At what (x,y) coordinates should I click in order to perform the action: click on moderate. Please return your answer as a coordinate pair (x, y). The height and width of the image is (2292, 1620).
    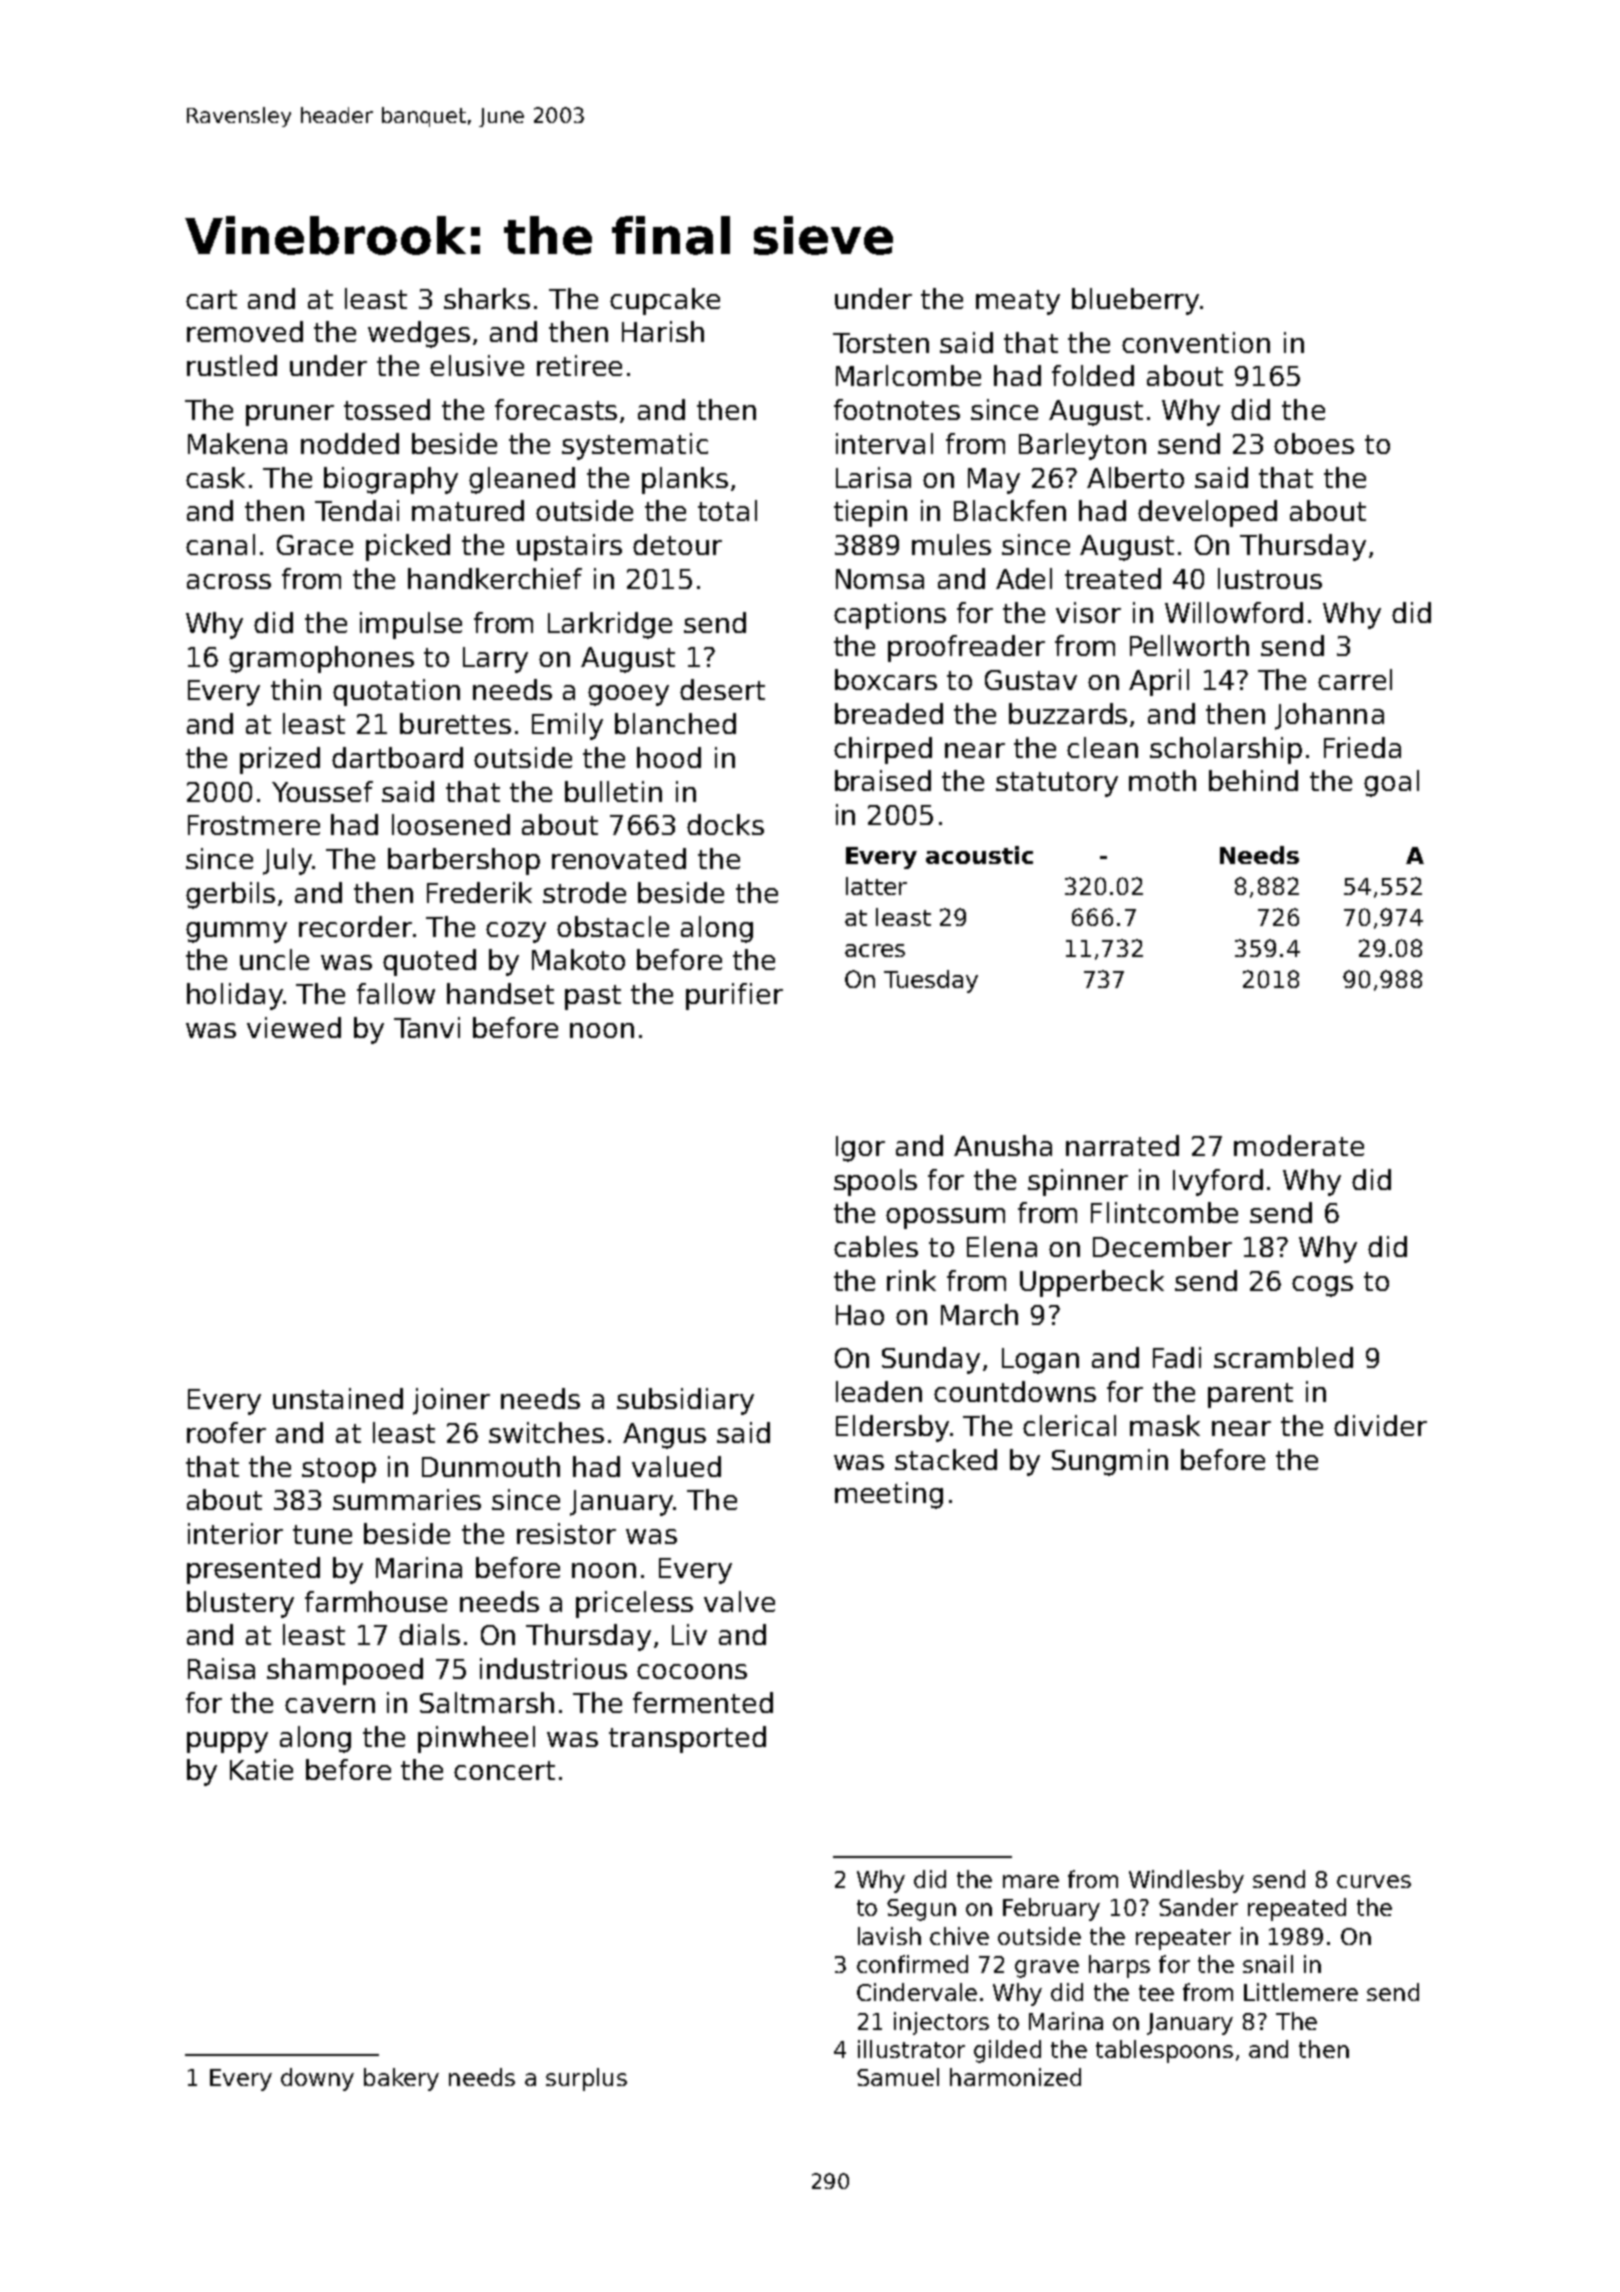
    Looking at the image, I should click on (1299, 1145).
